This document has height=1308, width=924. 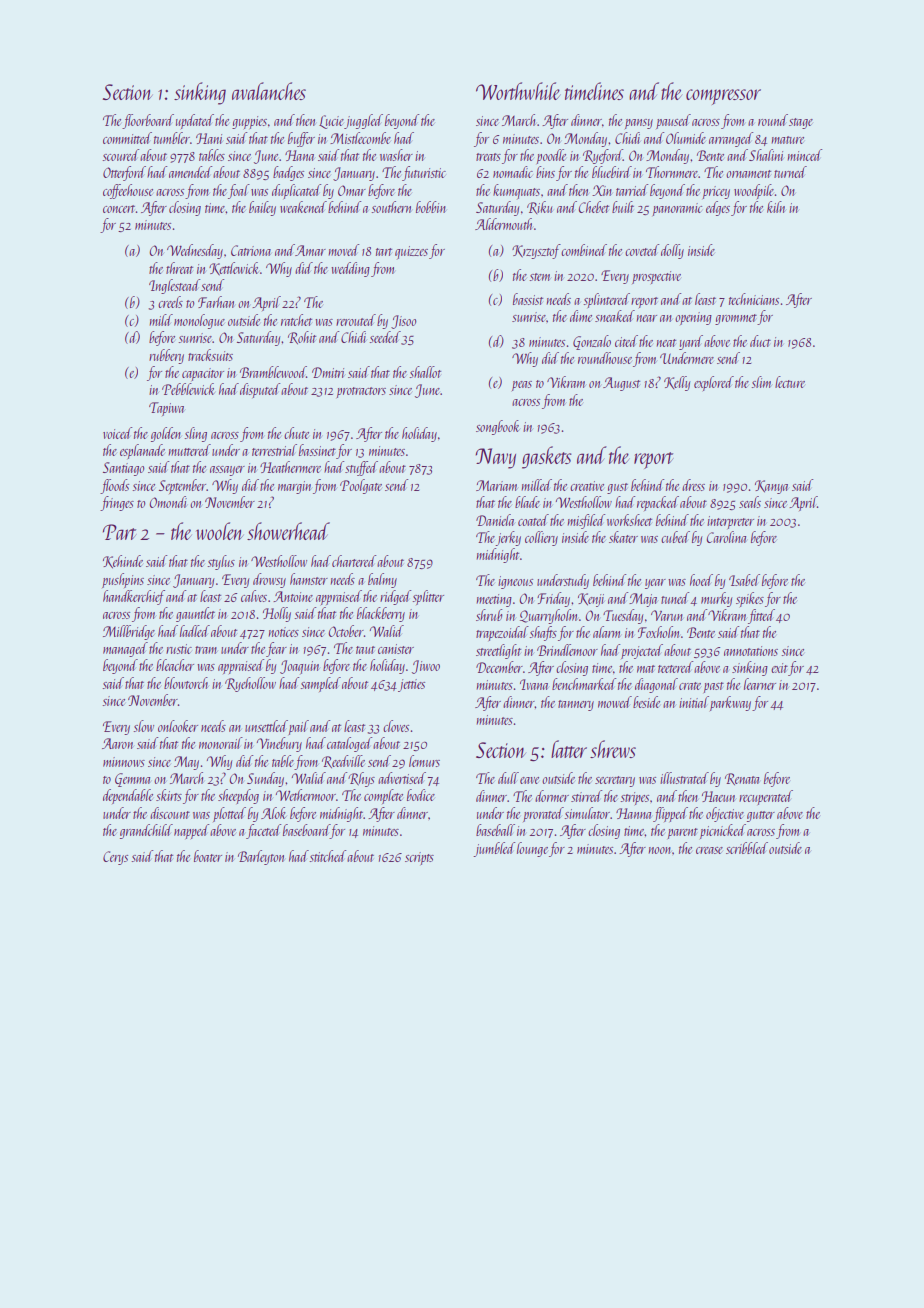 I want to click on floorboard, so click(x=148, y=121).
